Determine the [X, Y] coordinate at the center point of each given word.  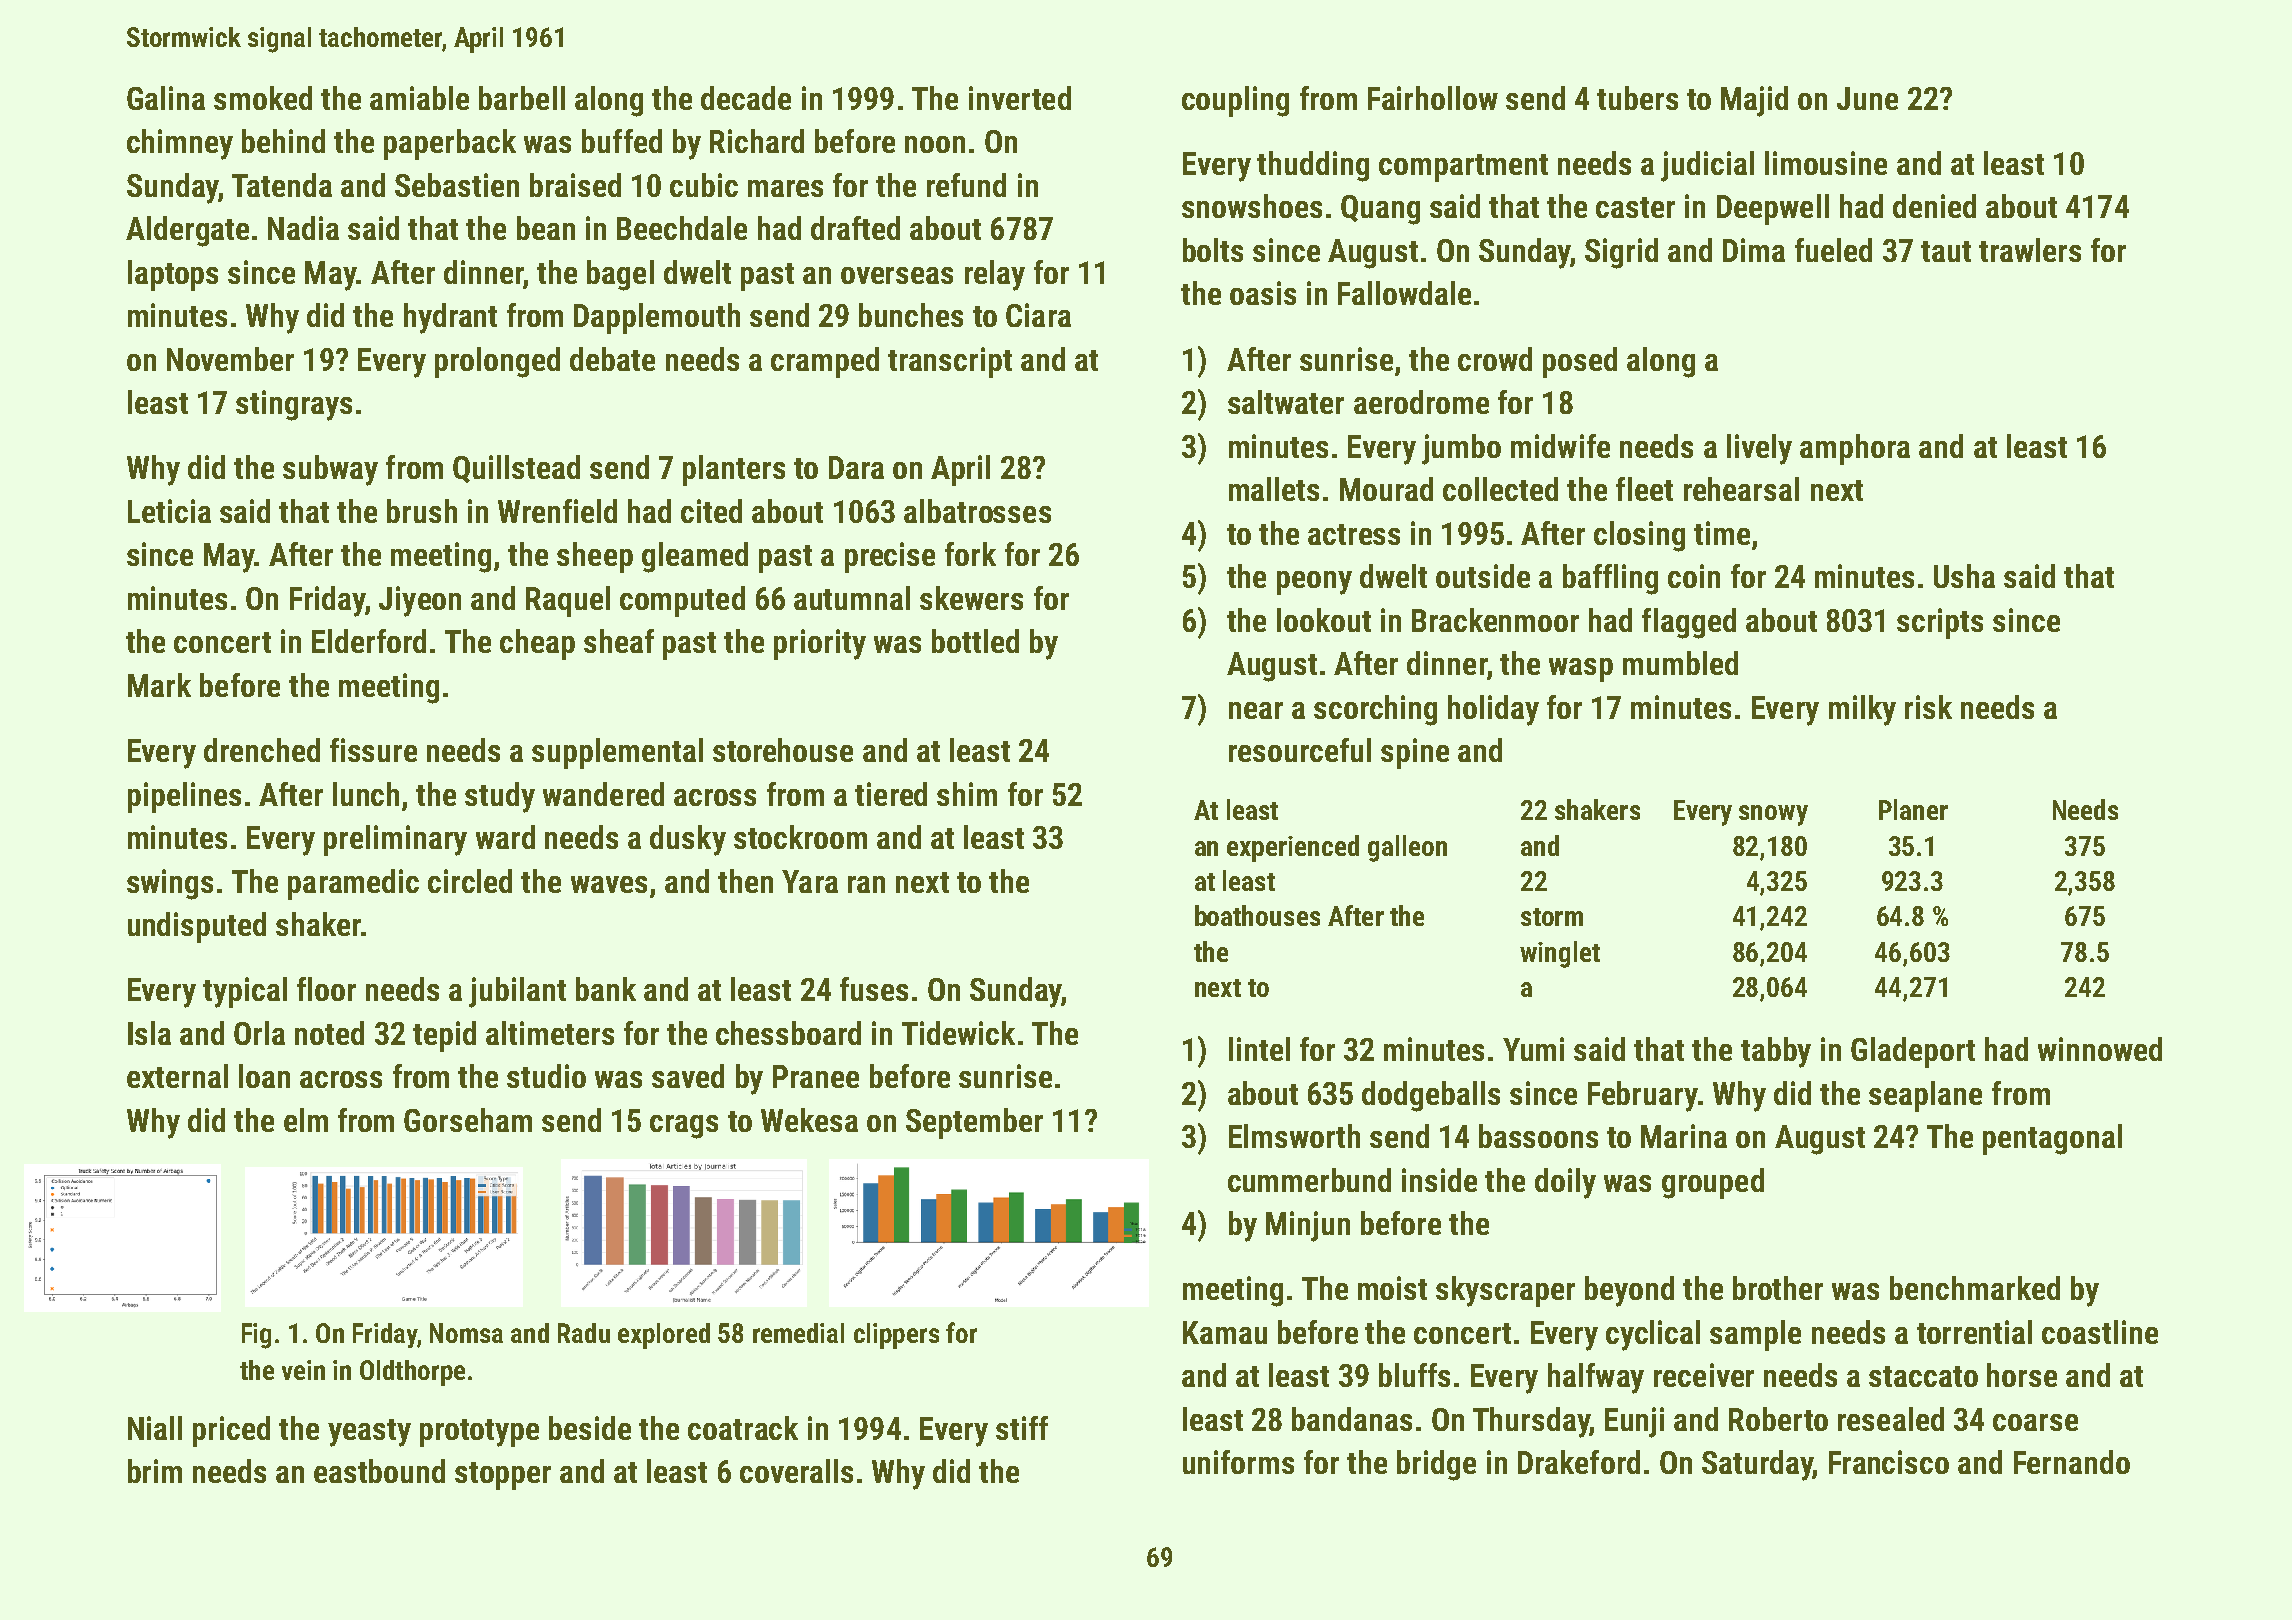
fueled [1833, 250]
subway [330, 470]
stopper [503, 1476]
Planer [1913, 809]
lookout [1324, 620]
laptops [173, 275]
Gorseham [468, 1120]
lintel [1259, 1049]
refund [966, 185]
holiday [1493, 710]
